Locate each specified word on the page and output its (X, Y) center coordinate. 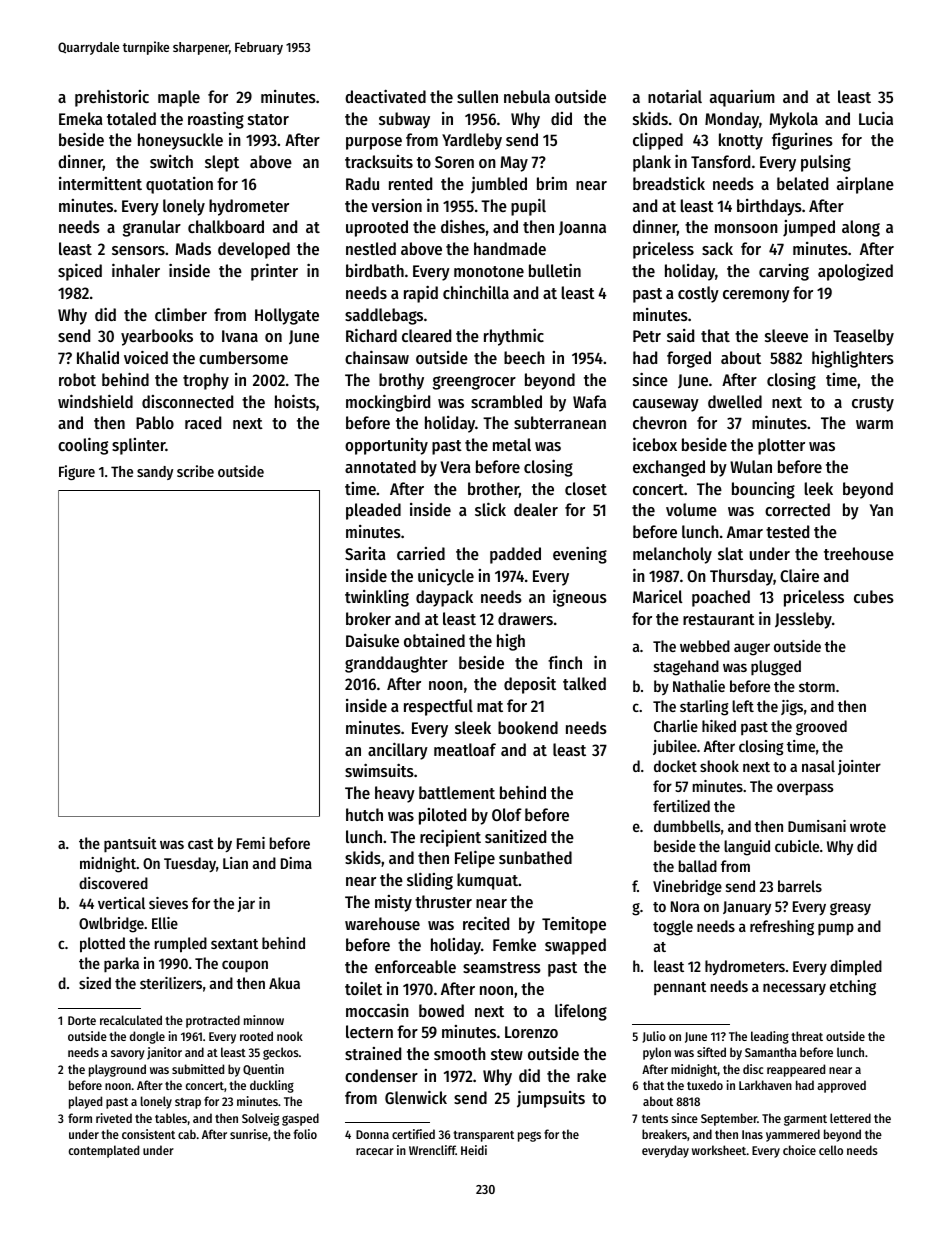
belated (802, 183)
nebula (527, 96)
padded (515, 555)
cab (187, 1134)
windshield (95, 401)
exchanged (669, 468)
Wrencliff (432, 1150)
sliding (430, 881)
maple (179, 98)
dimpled (856, 968)
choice (799, 1150)
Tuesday (190, 864)
